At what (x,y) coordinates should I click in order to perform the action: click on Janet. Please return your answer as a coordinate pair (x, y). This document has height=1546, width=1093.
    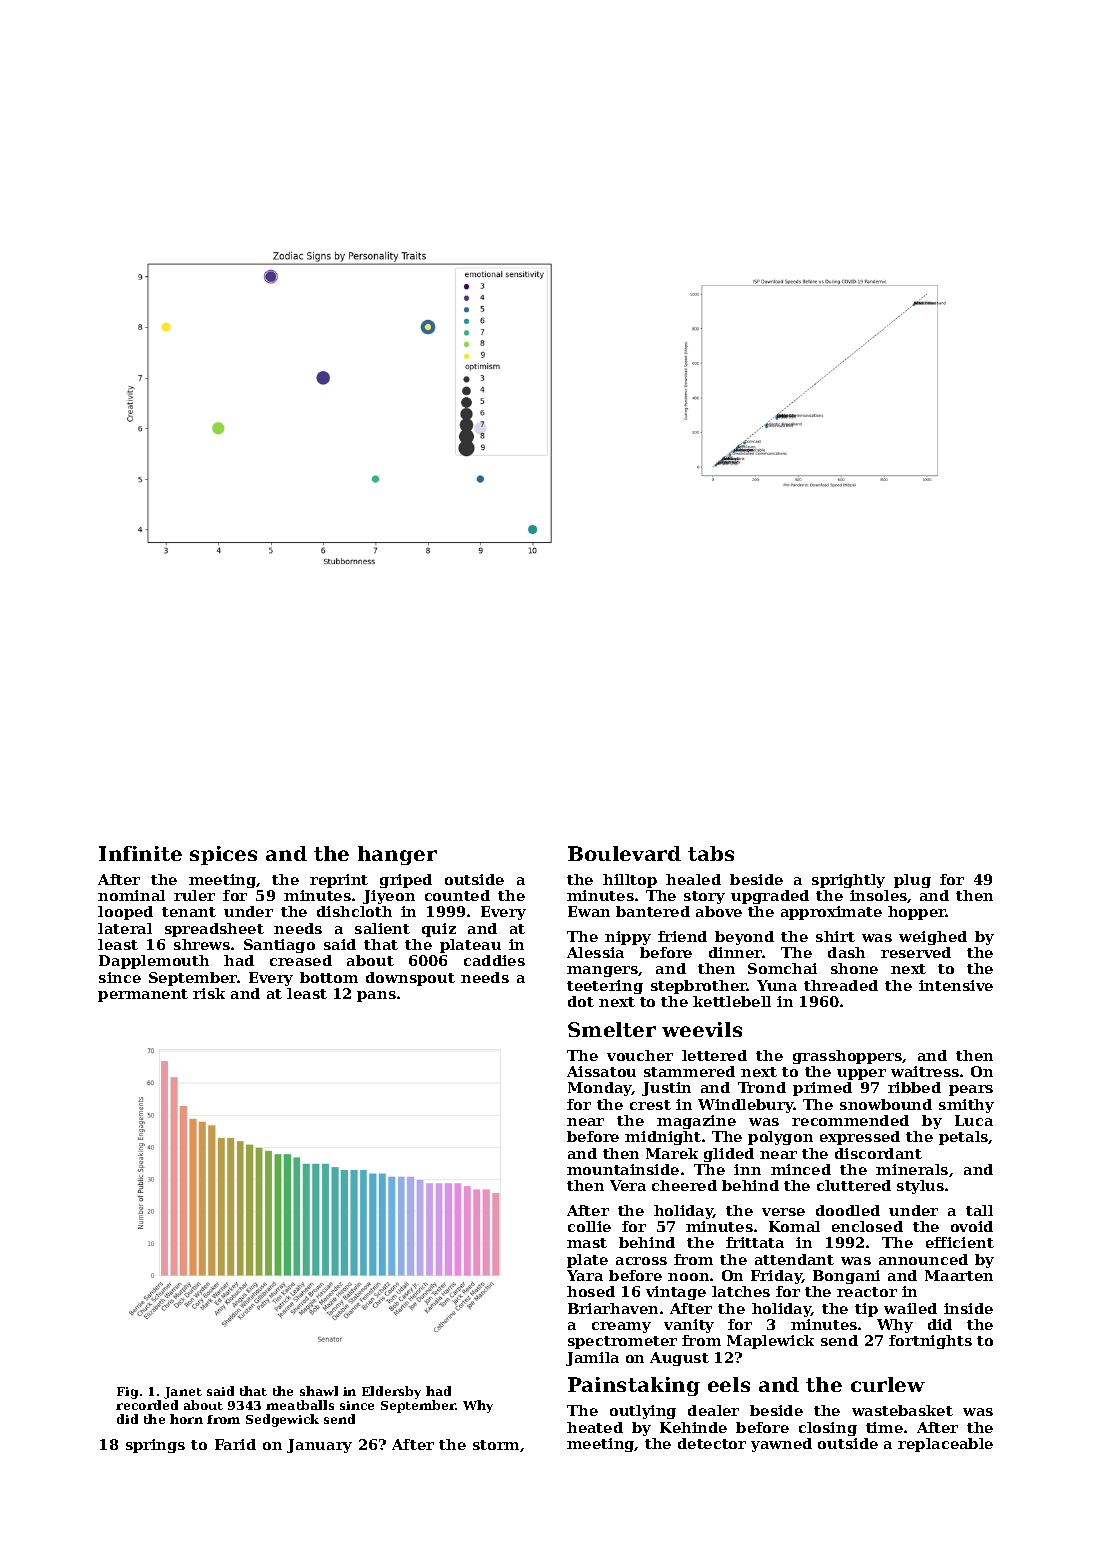
    Looking at the image, I should click on (183, 1393).
